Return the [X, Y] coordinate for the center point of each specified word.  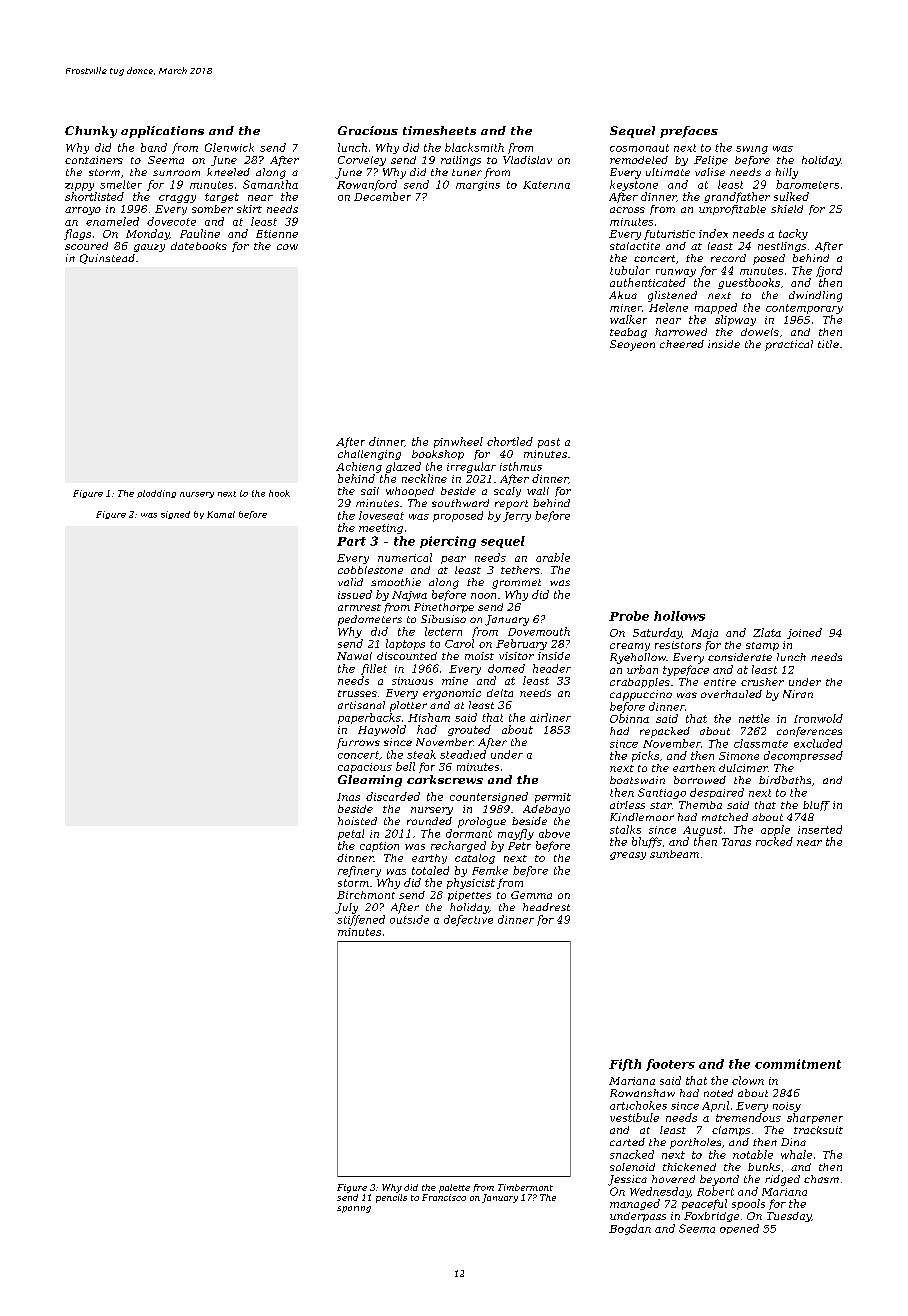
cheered [682, 344]
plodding [156, 494]
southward [460, 503]
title [828, 344]
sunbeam [674, 854]
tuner [467, 172]
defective [468, 920]
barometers [807, 184]
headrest [546, 907]
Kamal [221, 514]
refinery [359, 871]
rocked [774, 841]
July [346, 908]
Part [351, 541]
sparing [354, 1209]
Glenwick [229, 147]
